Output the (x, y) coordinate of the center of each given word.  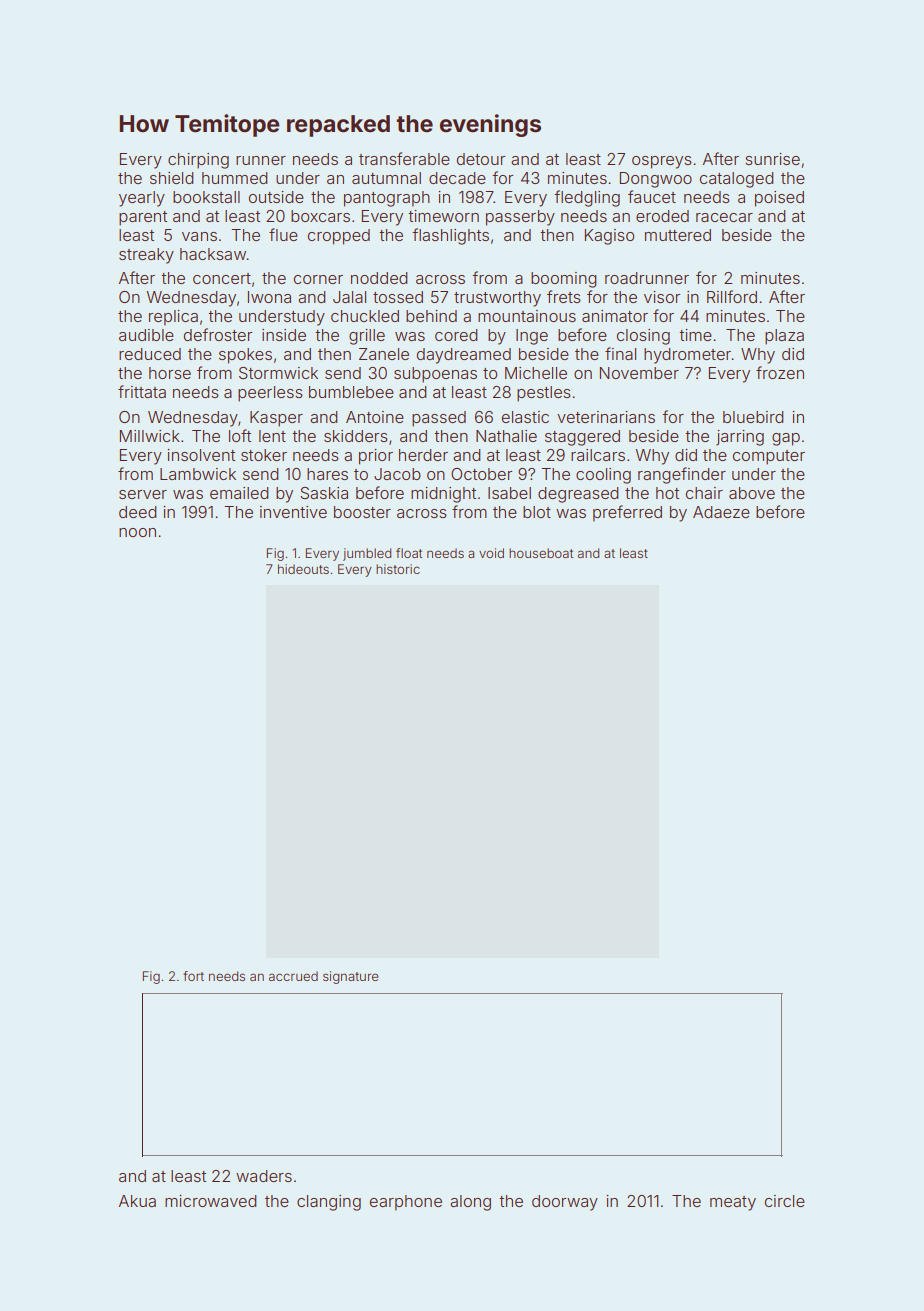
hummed (234, 178)
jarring (740, 438)
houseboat (541, 553)
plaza (784, 337)
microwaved (210, 1201)
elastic (525, 417)
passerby (520, 218)
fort (193, 976)
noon (137, 532)
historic (398, 569)
